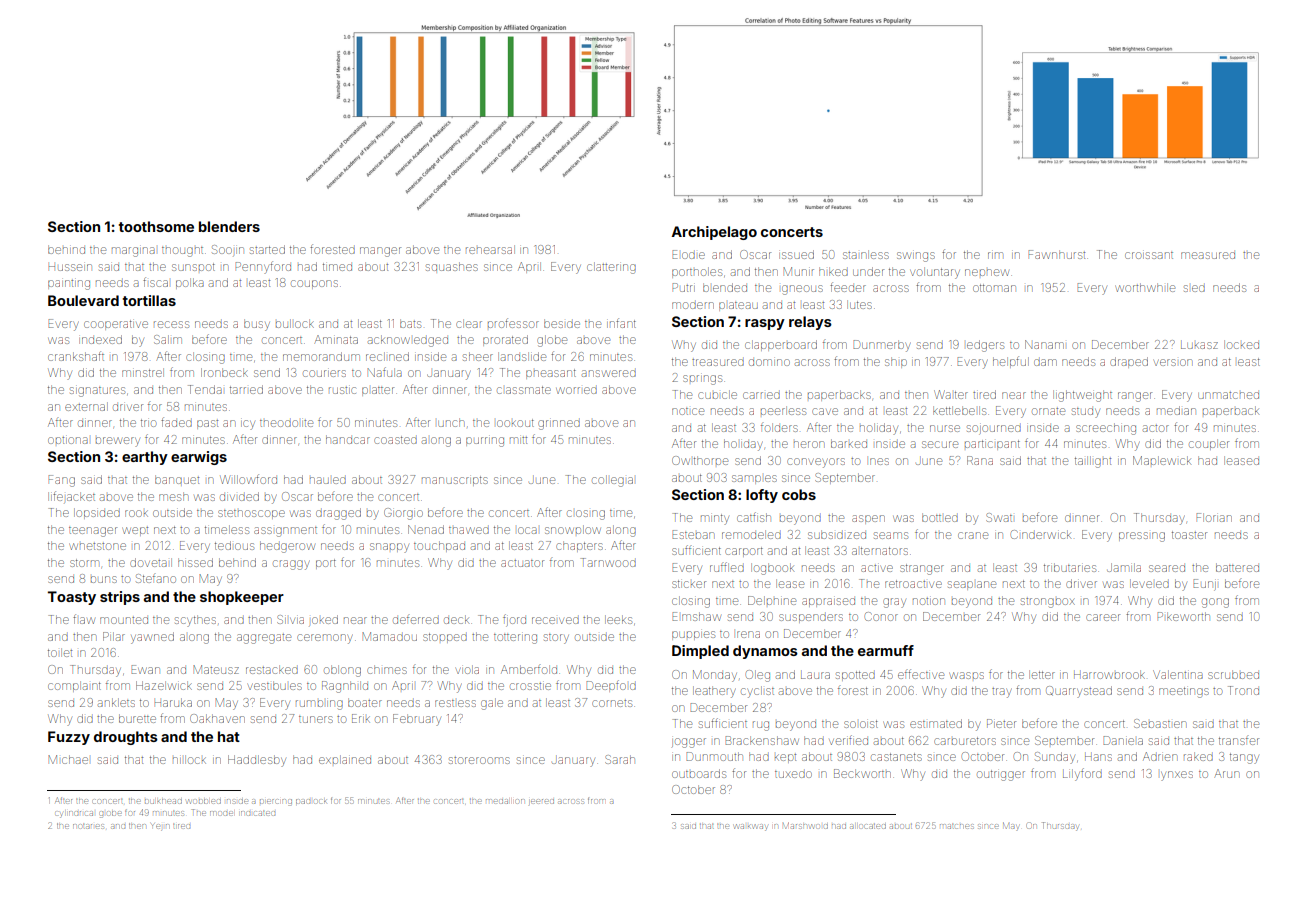 The image size is (1308, 924). Describe the element at coordinates (967, 675) in the screenshot. I see `wasps` at that location.
